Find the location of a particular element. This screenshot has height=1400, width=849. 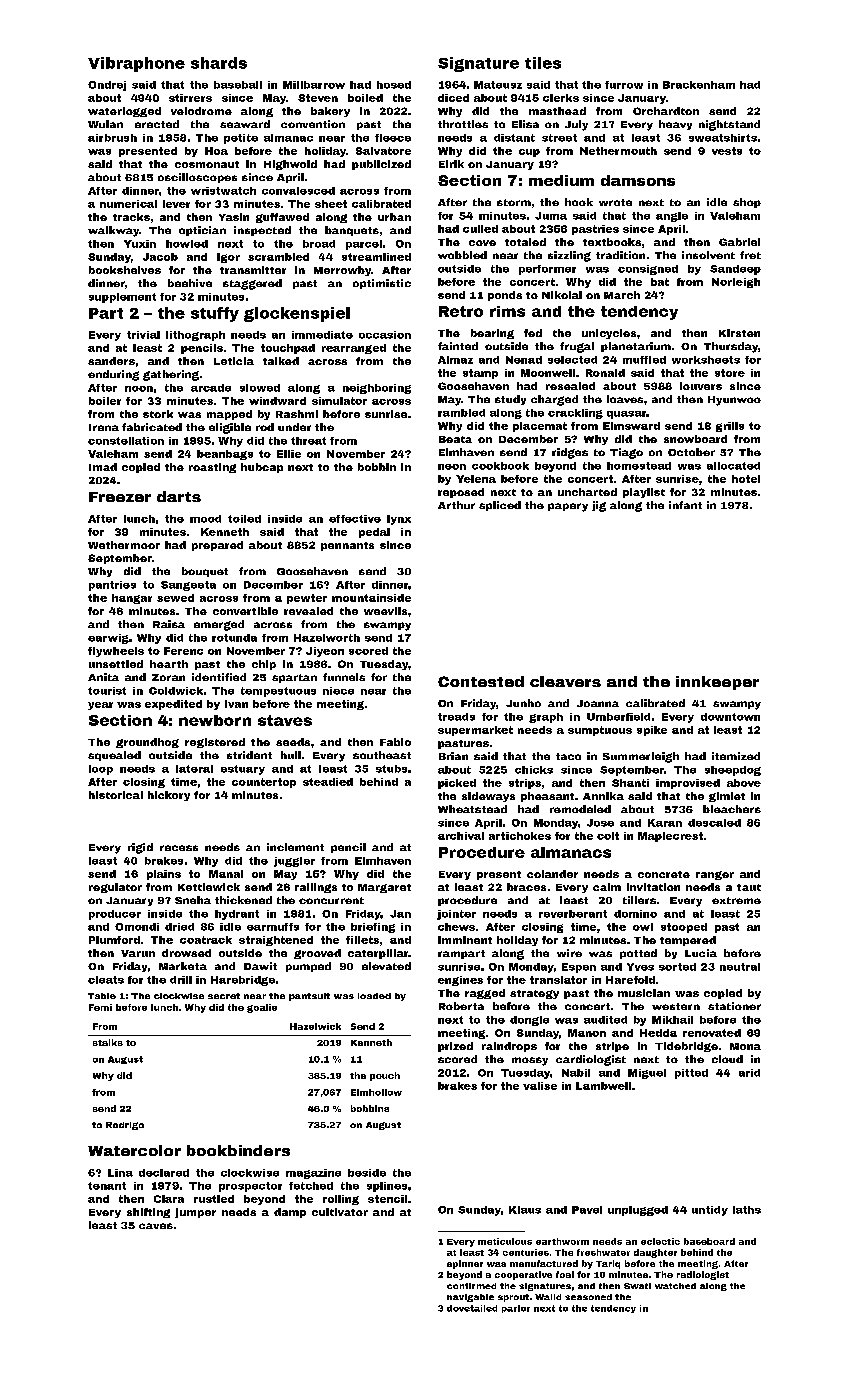

diced is located at coordinates (453, 98).
